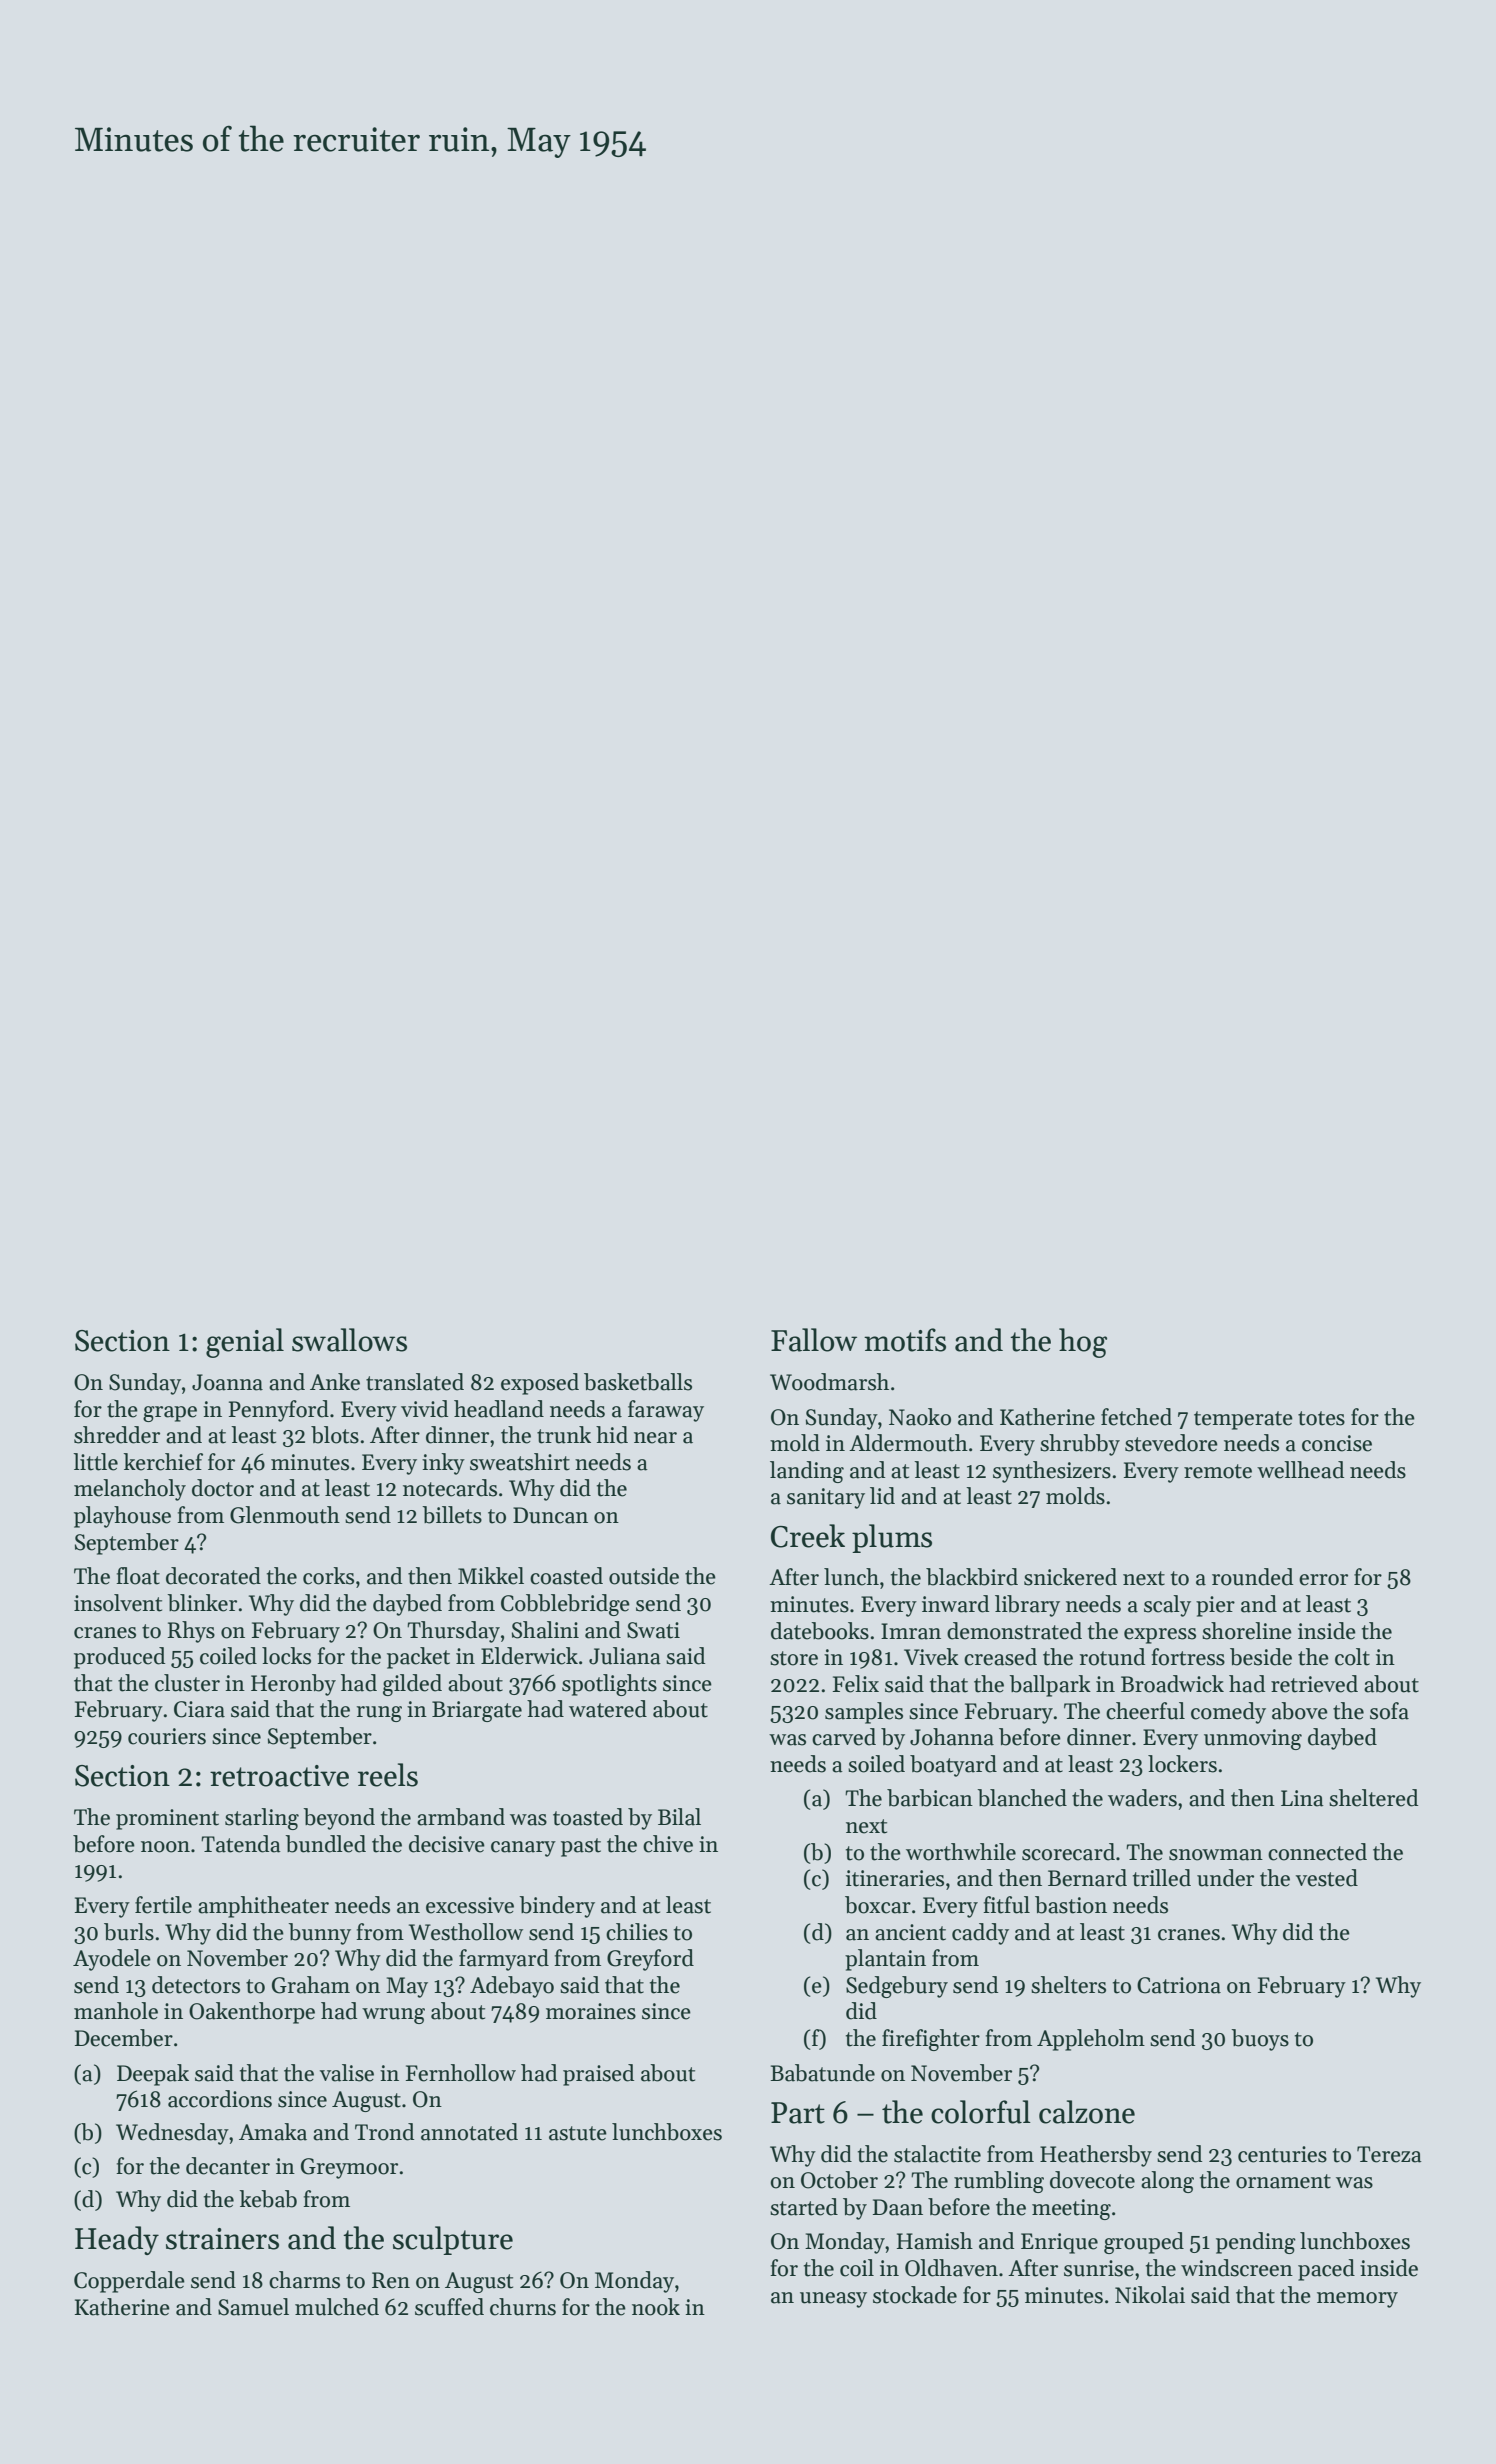  Describe the element at coordinates (650, 1960) in the screenshot. I see `Greyford` at that location.
